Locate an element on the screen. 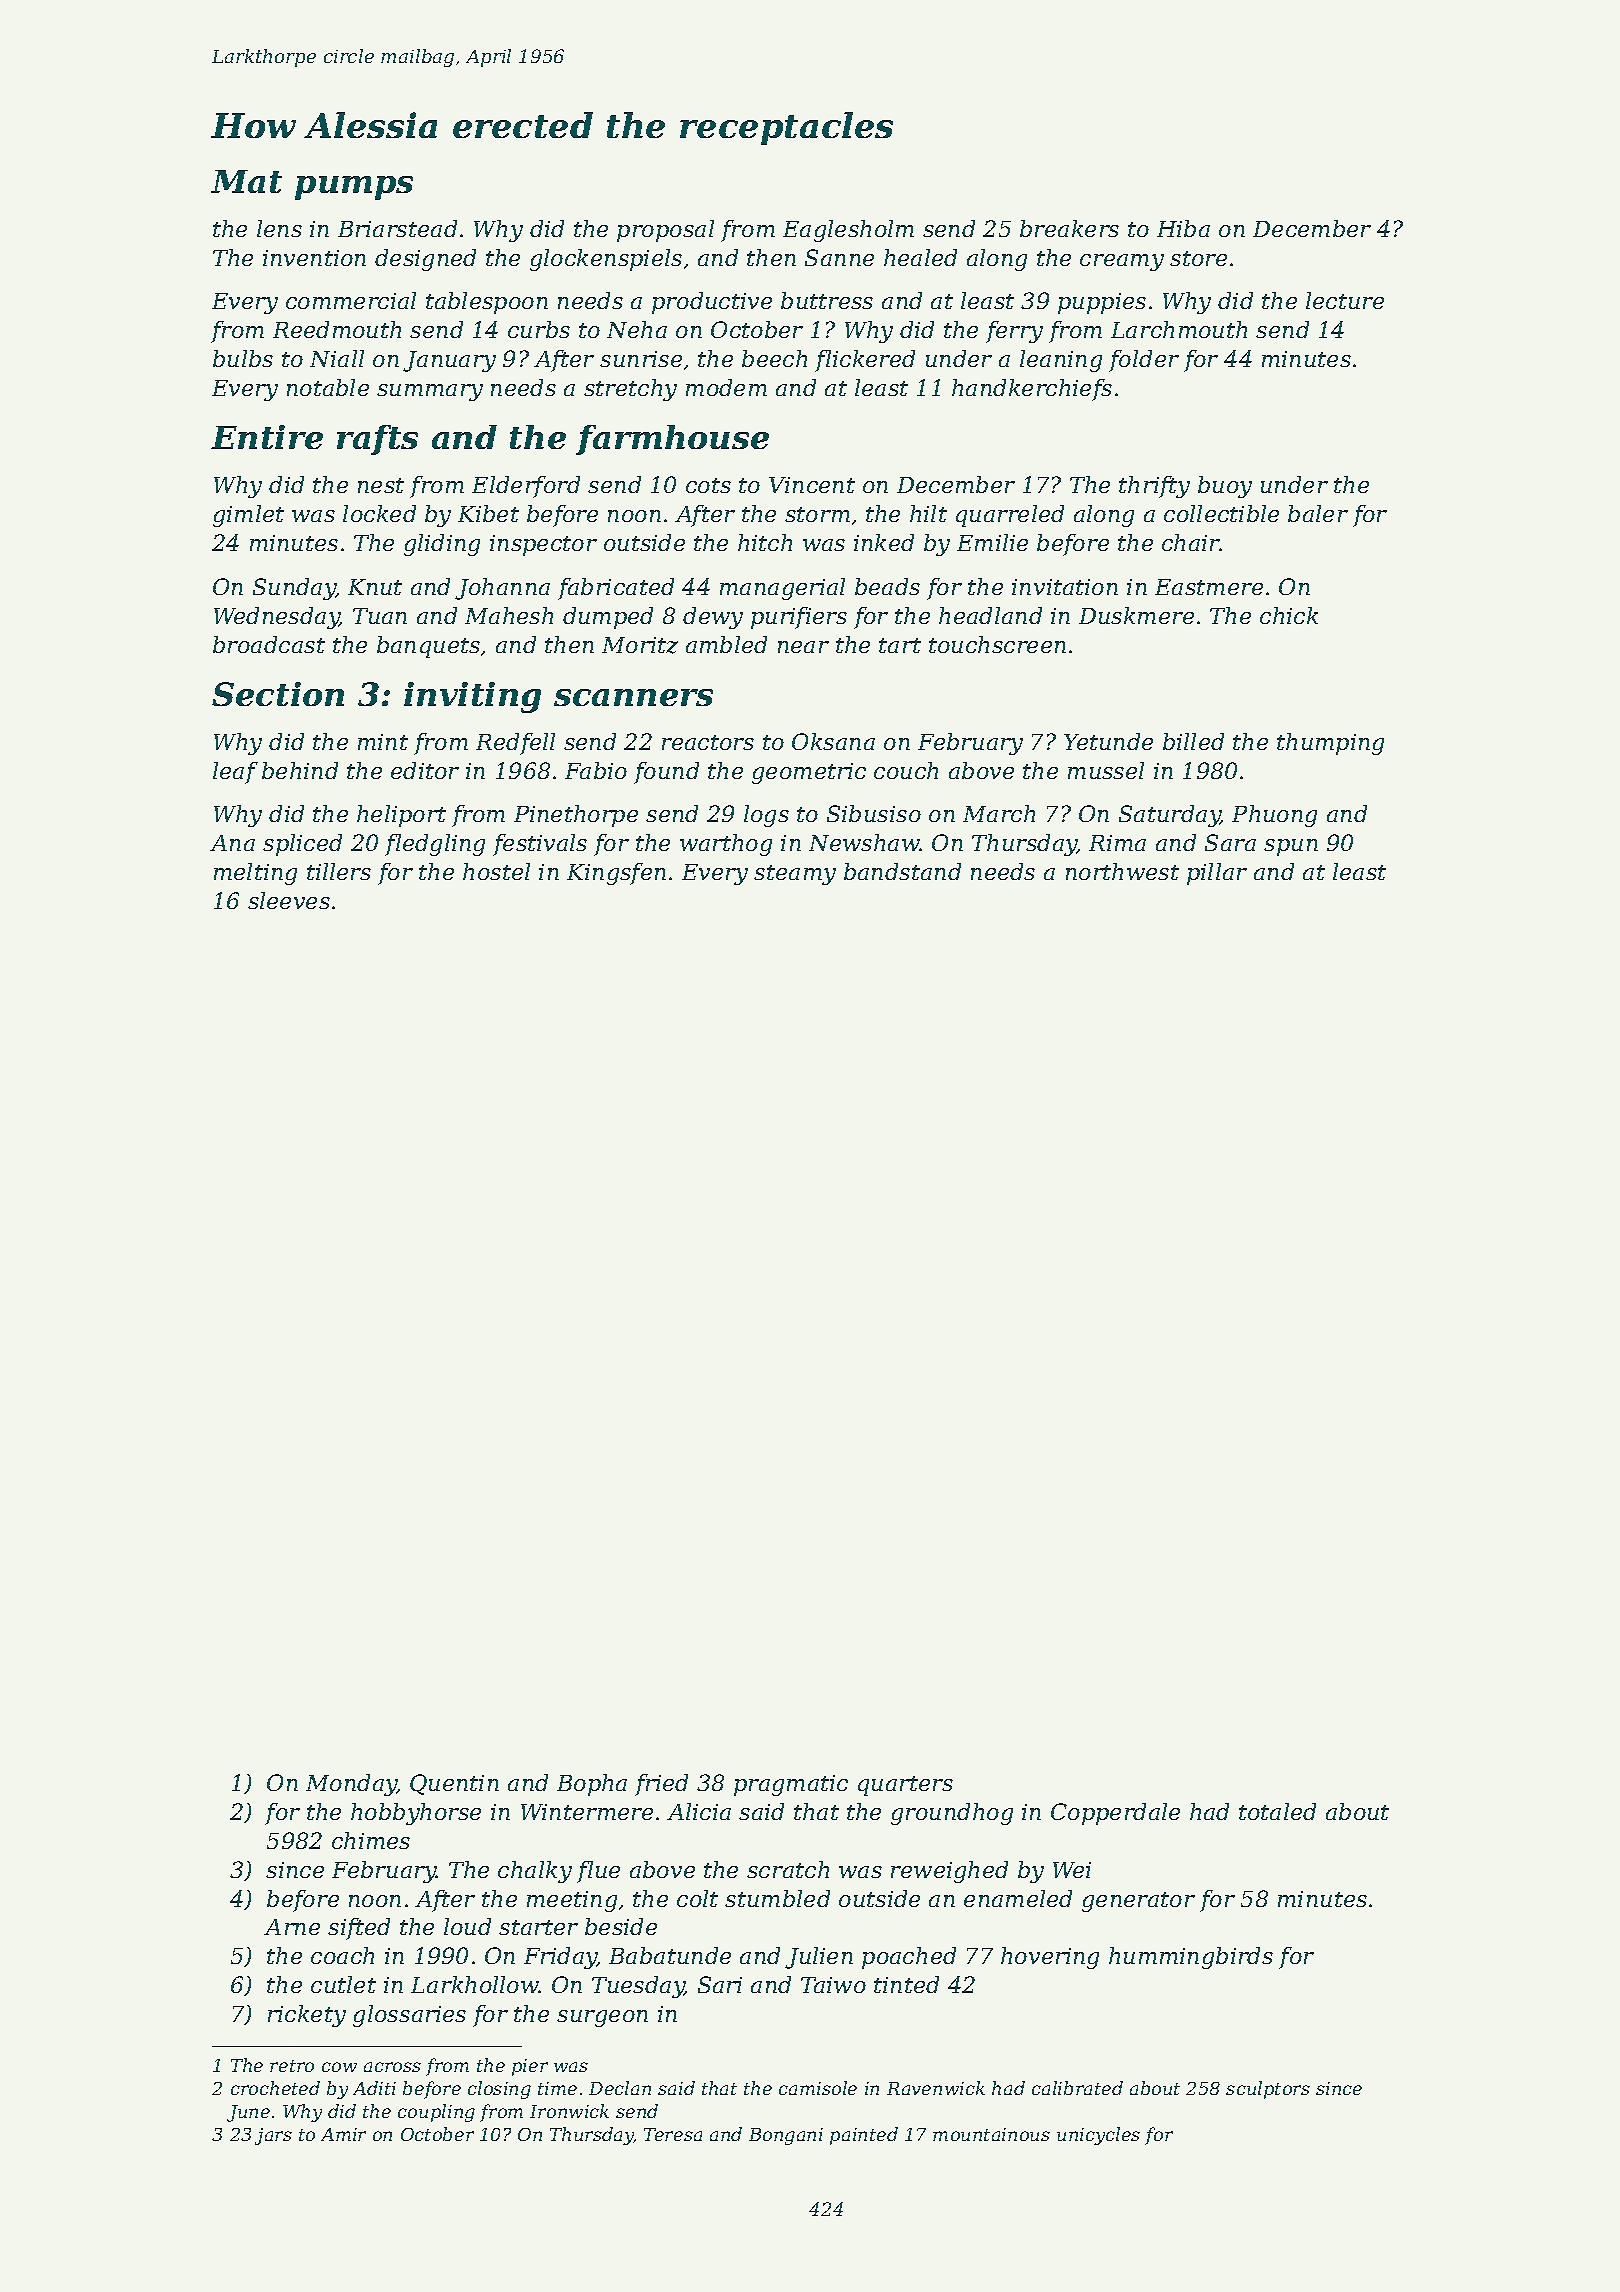 This screenshot has height=2292, width=1620. Sibusiso is located at coordinates (874, 813).
